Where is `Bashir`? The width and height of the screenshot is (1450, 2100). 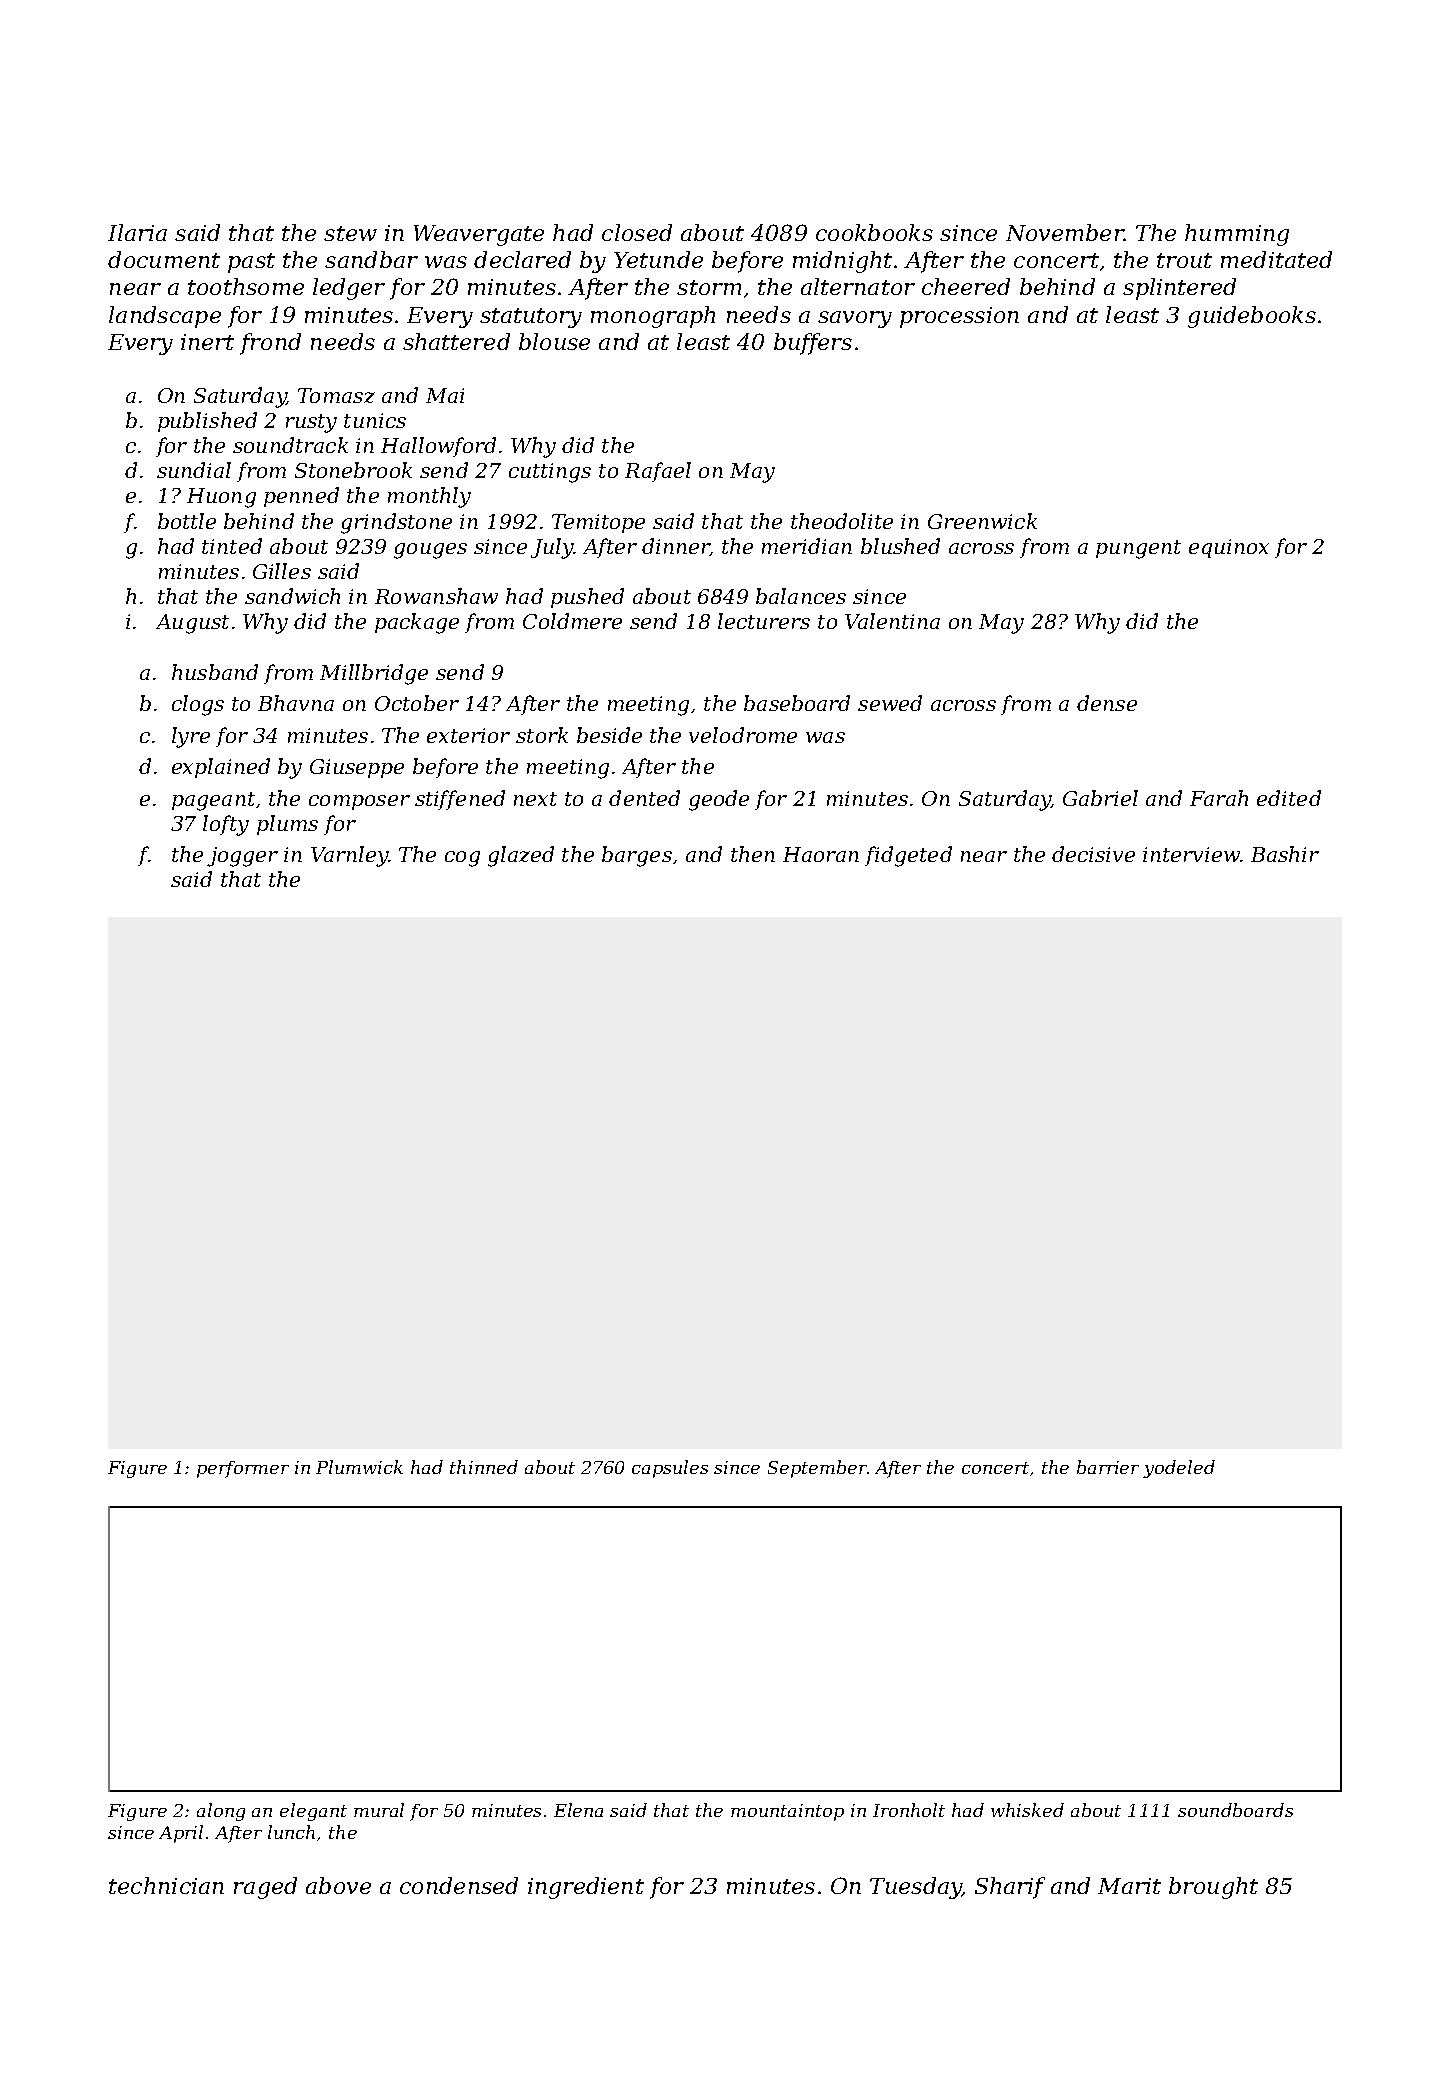
Bashir is located at coordinates (1285, 854).
